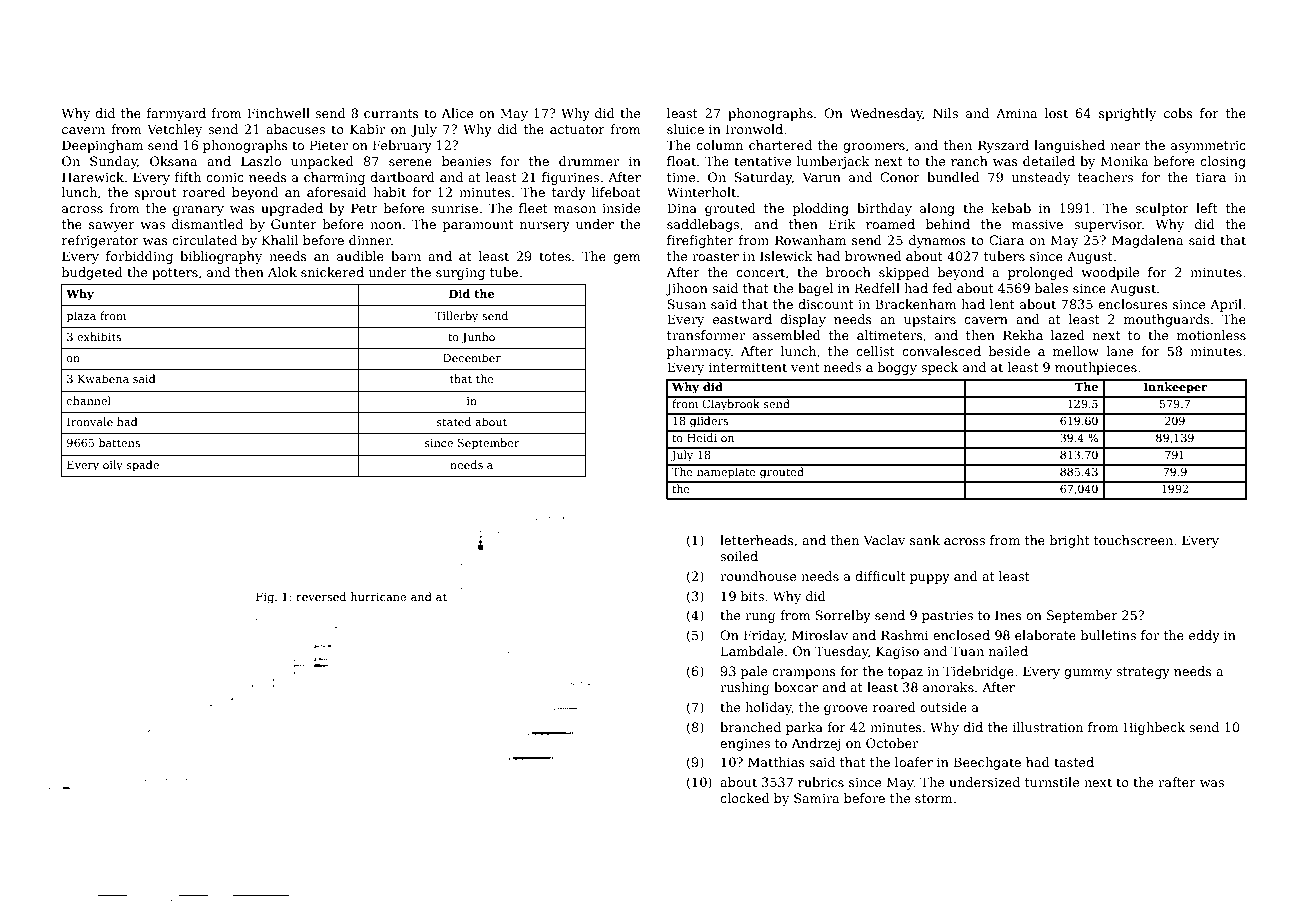 The image size is (1308, 924). What do you see at coordinates (754, 129) in the page?
I see `Ironwold` at bounding box center [754, 129].
